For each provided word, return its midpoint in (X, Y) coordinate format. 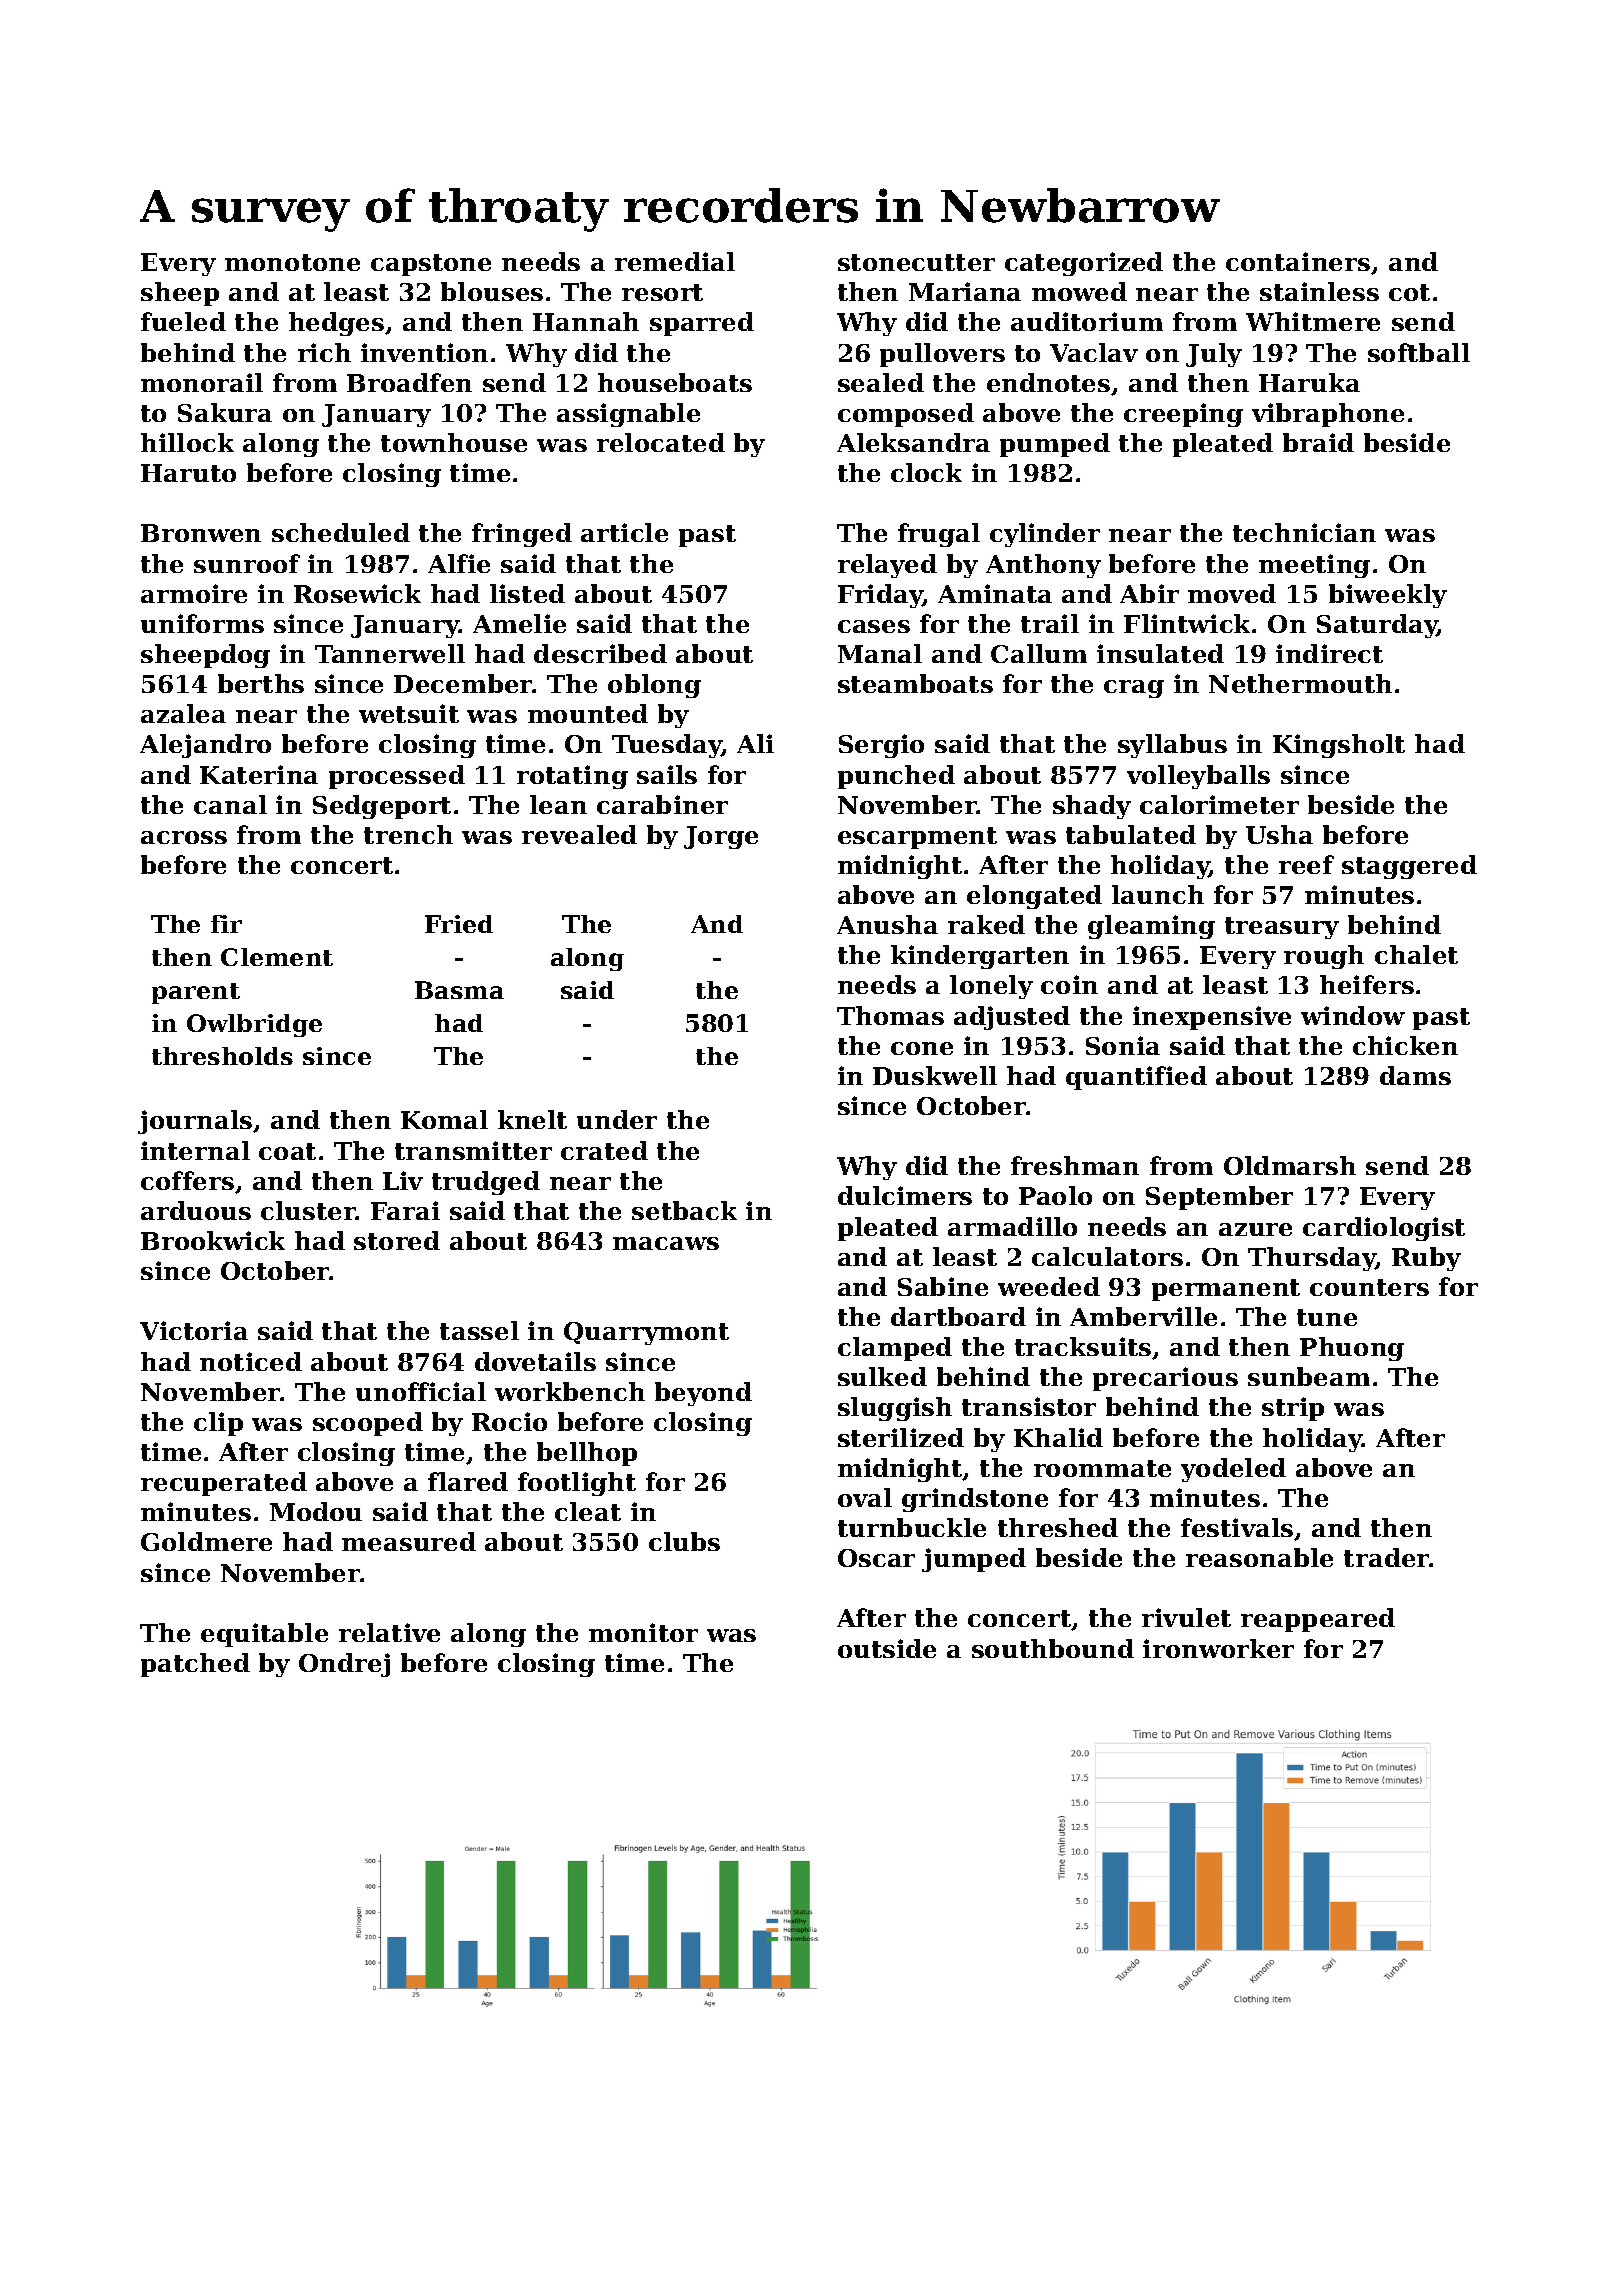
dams (1415, 1075)
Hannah (586, 321)
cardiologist (1384, 1229)
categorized (1084, 264)
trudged (486, 1183)
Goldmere (206, 1541)
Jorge (721, 837)
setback (684, 1210)
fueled (183, 321)
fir (226, 924)
